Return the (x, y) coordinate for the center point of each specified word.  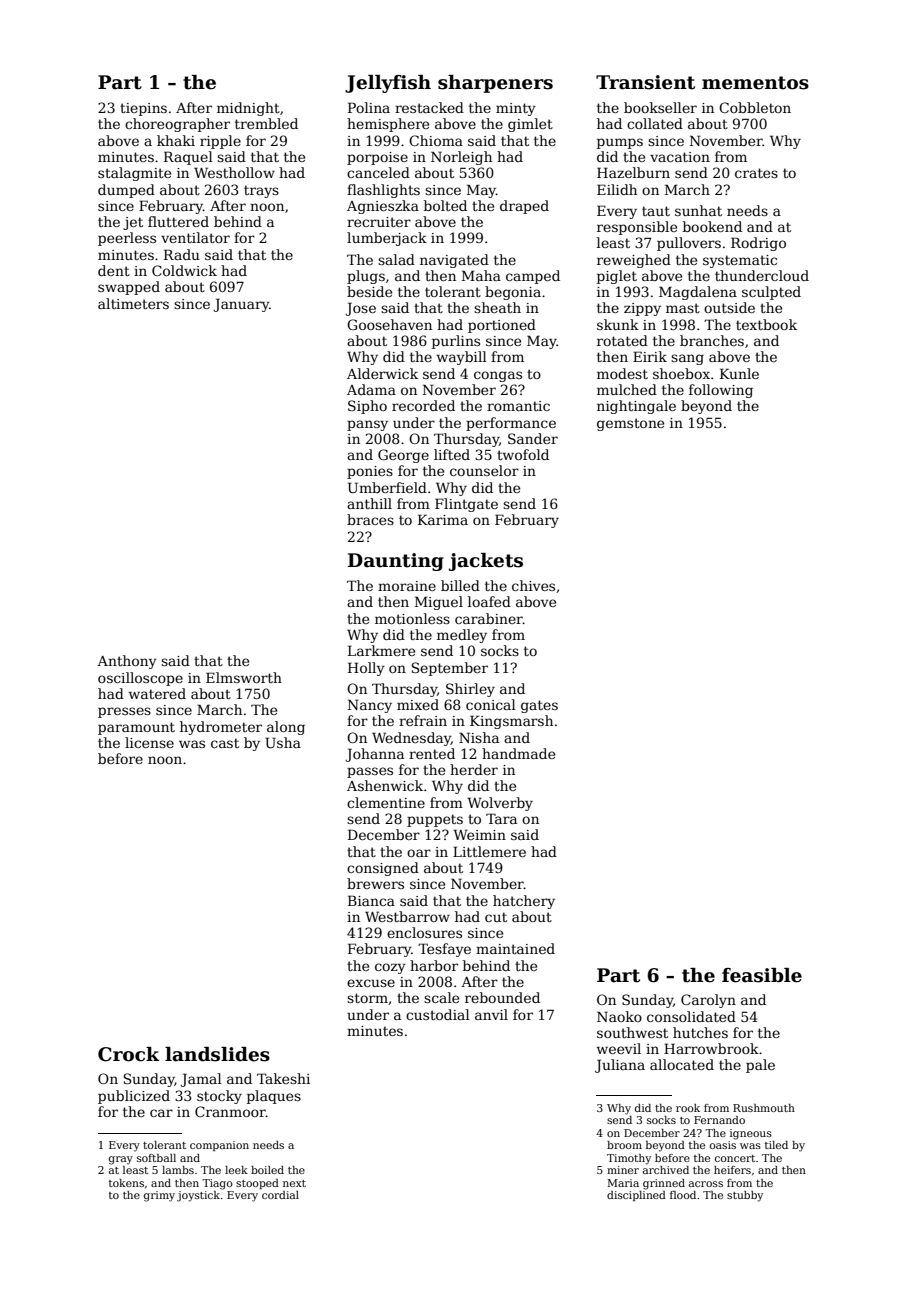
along (286, 728)
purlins (456, 342)
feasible (762, 975)
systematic (740, 261)
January (241, 305)
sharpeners (495, 84)
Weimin (479, 834)
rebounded (502, 997)
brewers (375, 883)
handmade (518, 753)
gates (539, 706)
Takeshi (283, 1078)
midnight (248, 109)
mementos (755, 83)
